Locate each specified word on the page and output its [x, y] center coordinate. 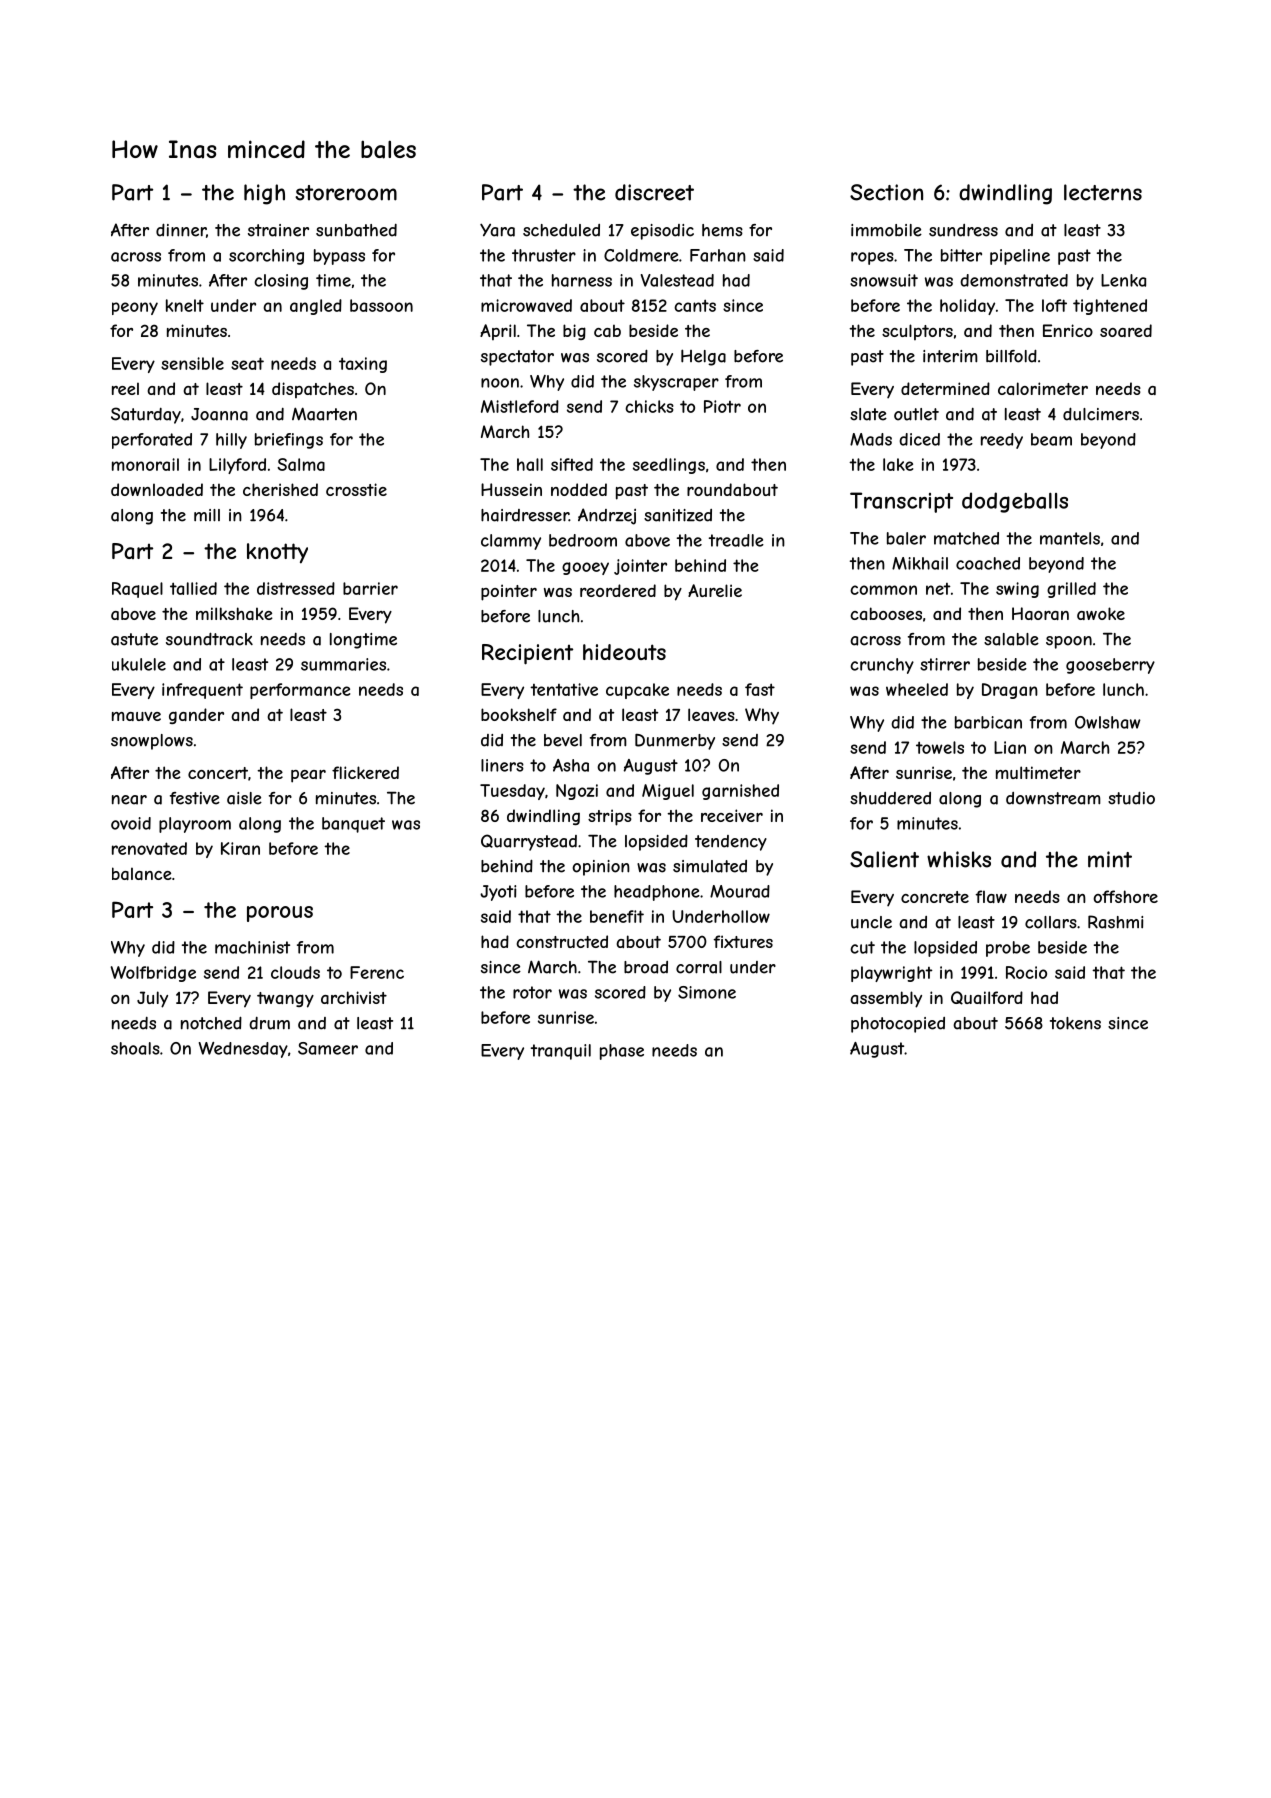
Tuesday [512, 792]
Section [886, 192]
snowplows [152, 742]
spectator [517, 358]
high [264, 194]
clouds [295, 972]
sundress [963, 230]
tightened [1110, 307]
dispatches [313, 390]
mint [1110, 859]
